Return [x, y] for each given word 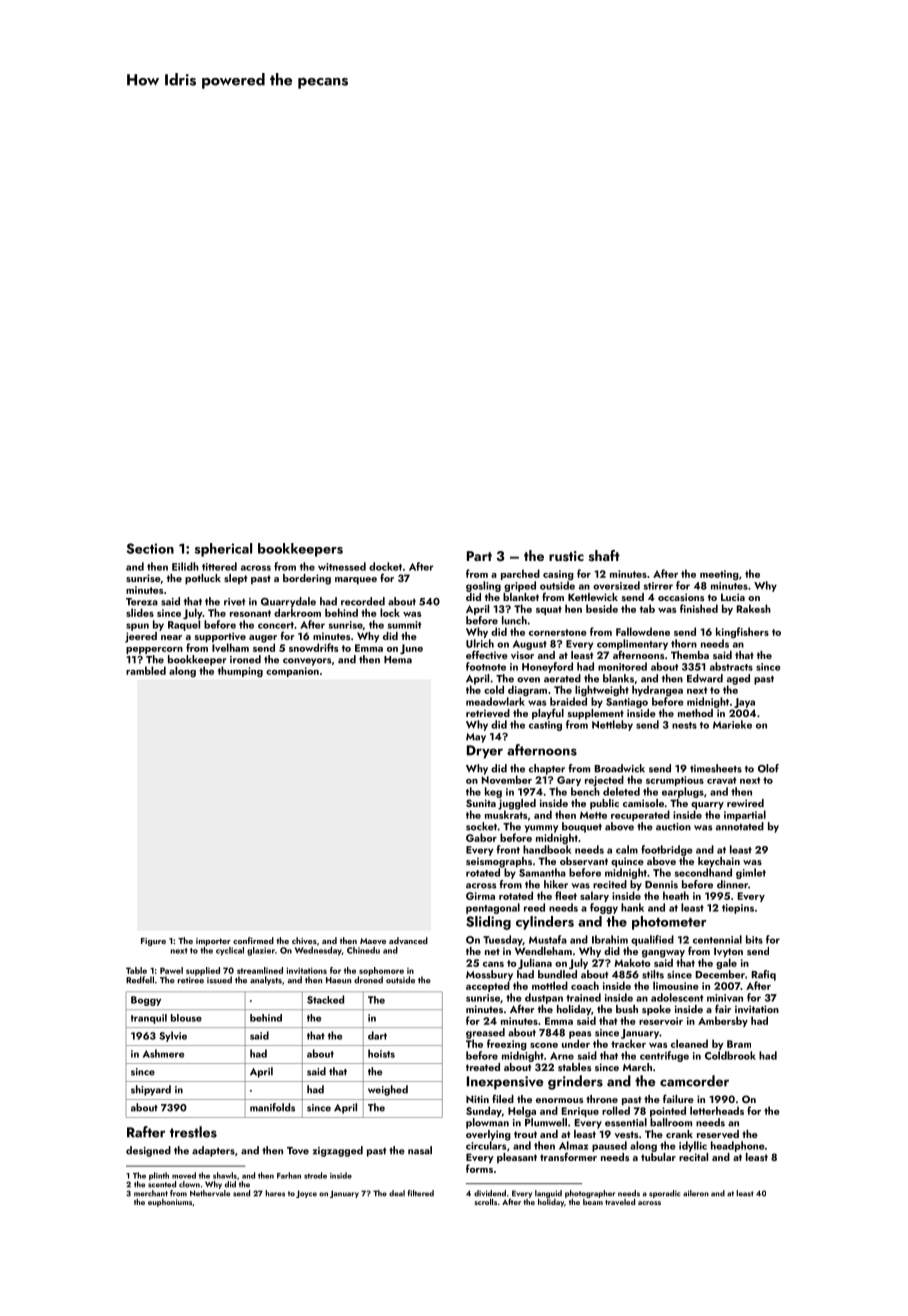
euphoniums [170, 1203]
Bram [739, 1044]
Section [150, 548]
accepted [488, 986]
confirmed [253, 940]
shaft [604, 555]
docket [385, 566]
